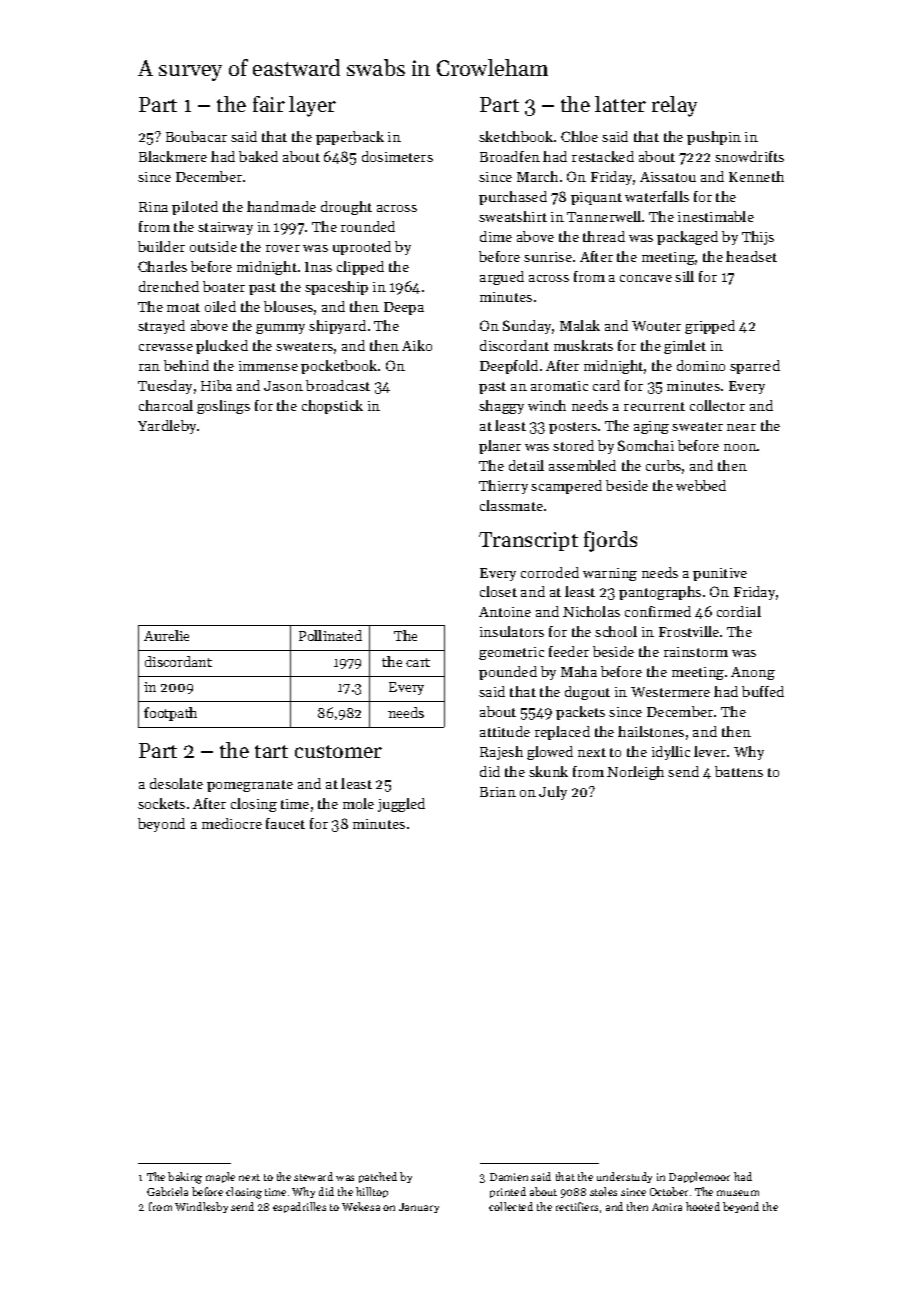  I want to click on Pollinated, so click(330, 635).
